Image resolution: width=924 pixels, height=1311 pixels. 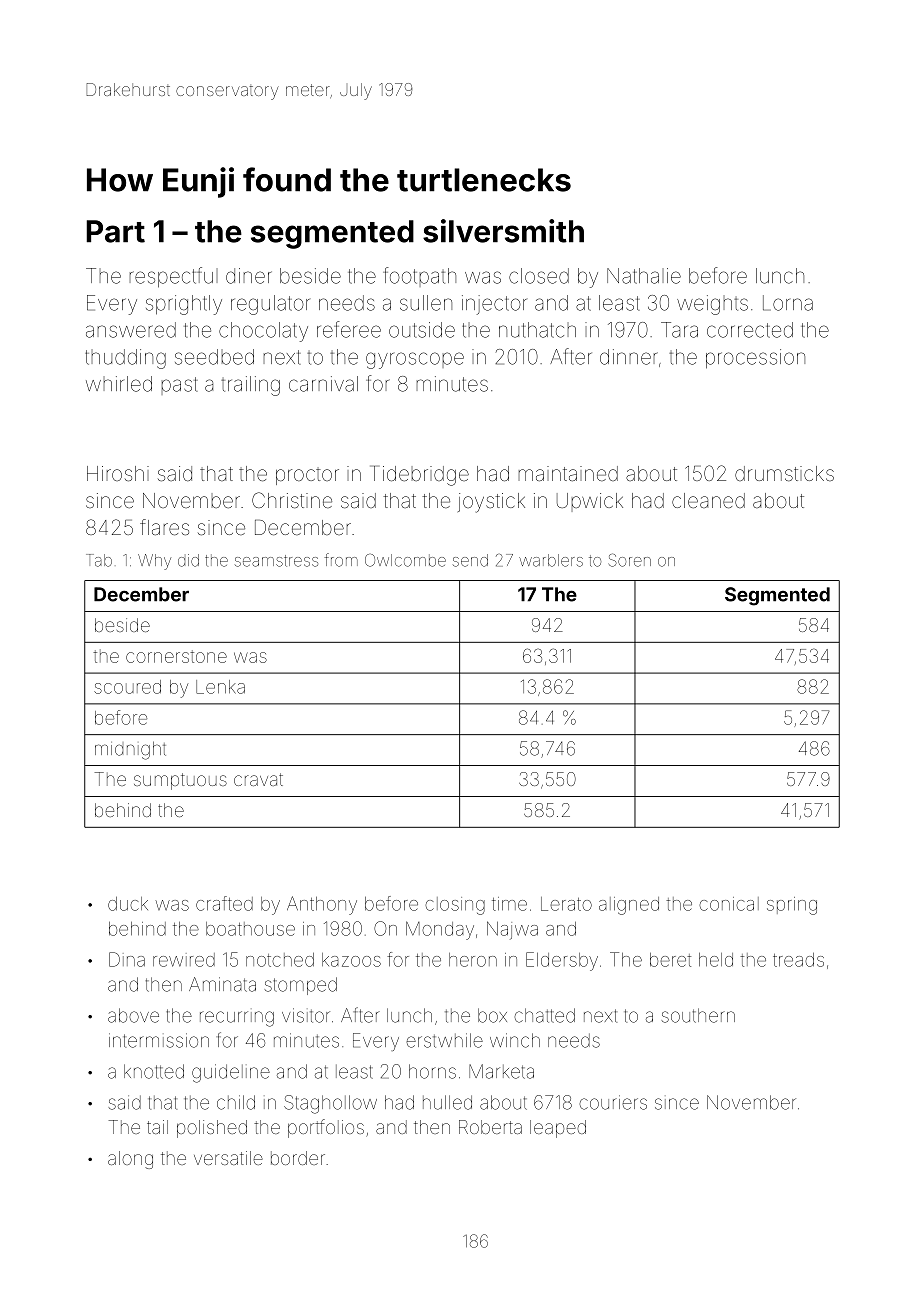 I want to click on drumsticks, so click(x=784, y=473).
